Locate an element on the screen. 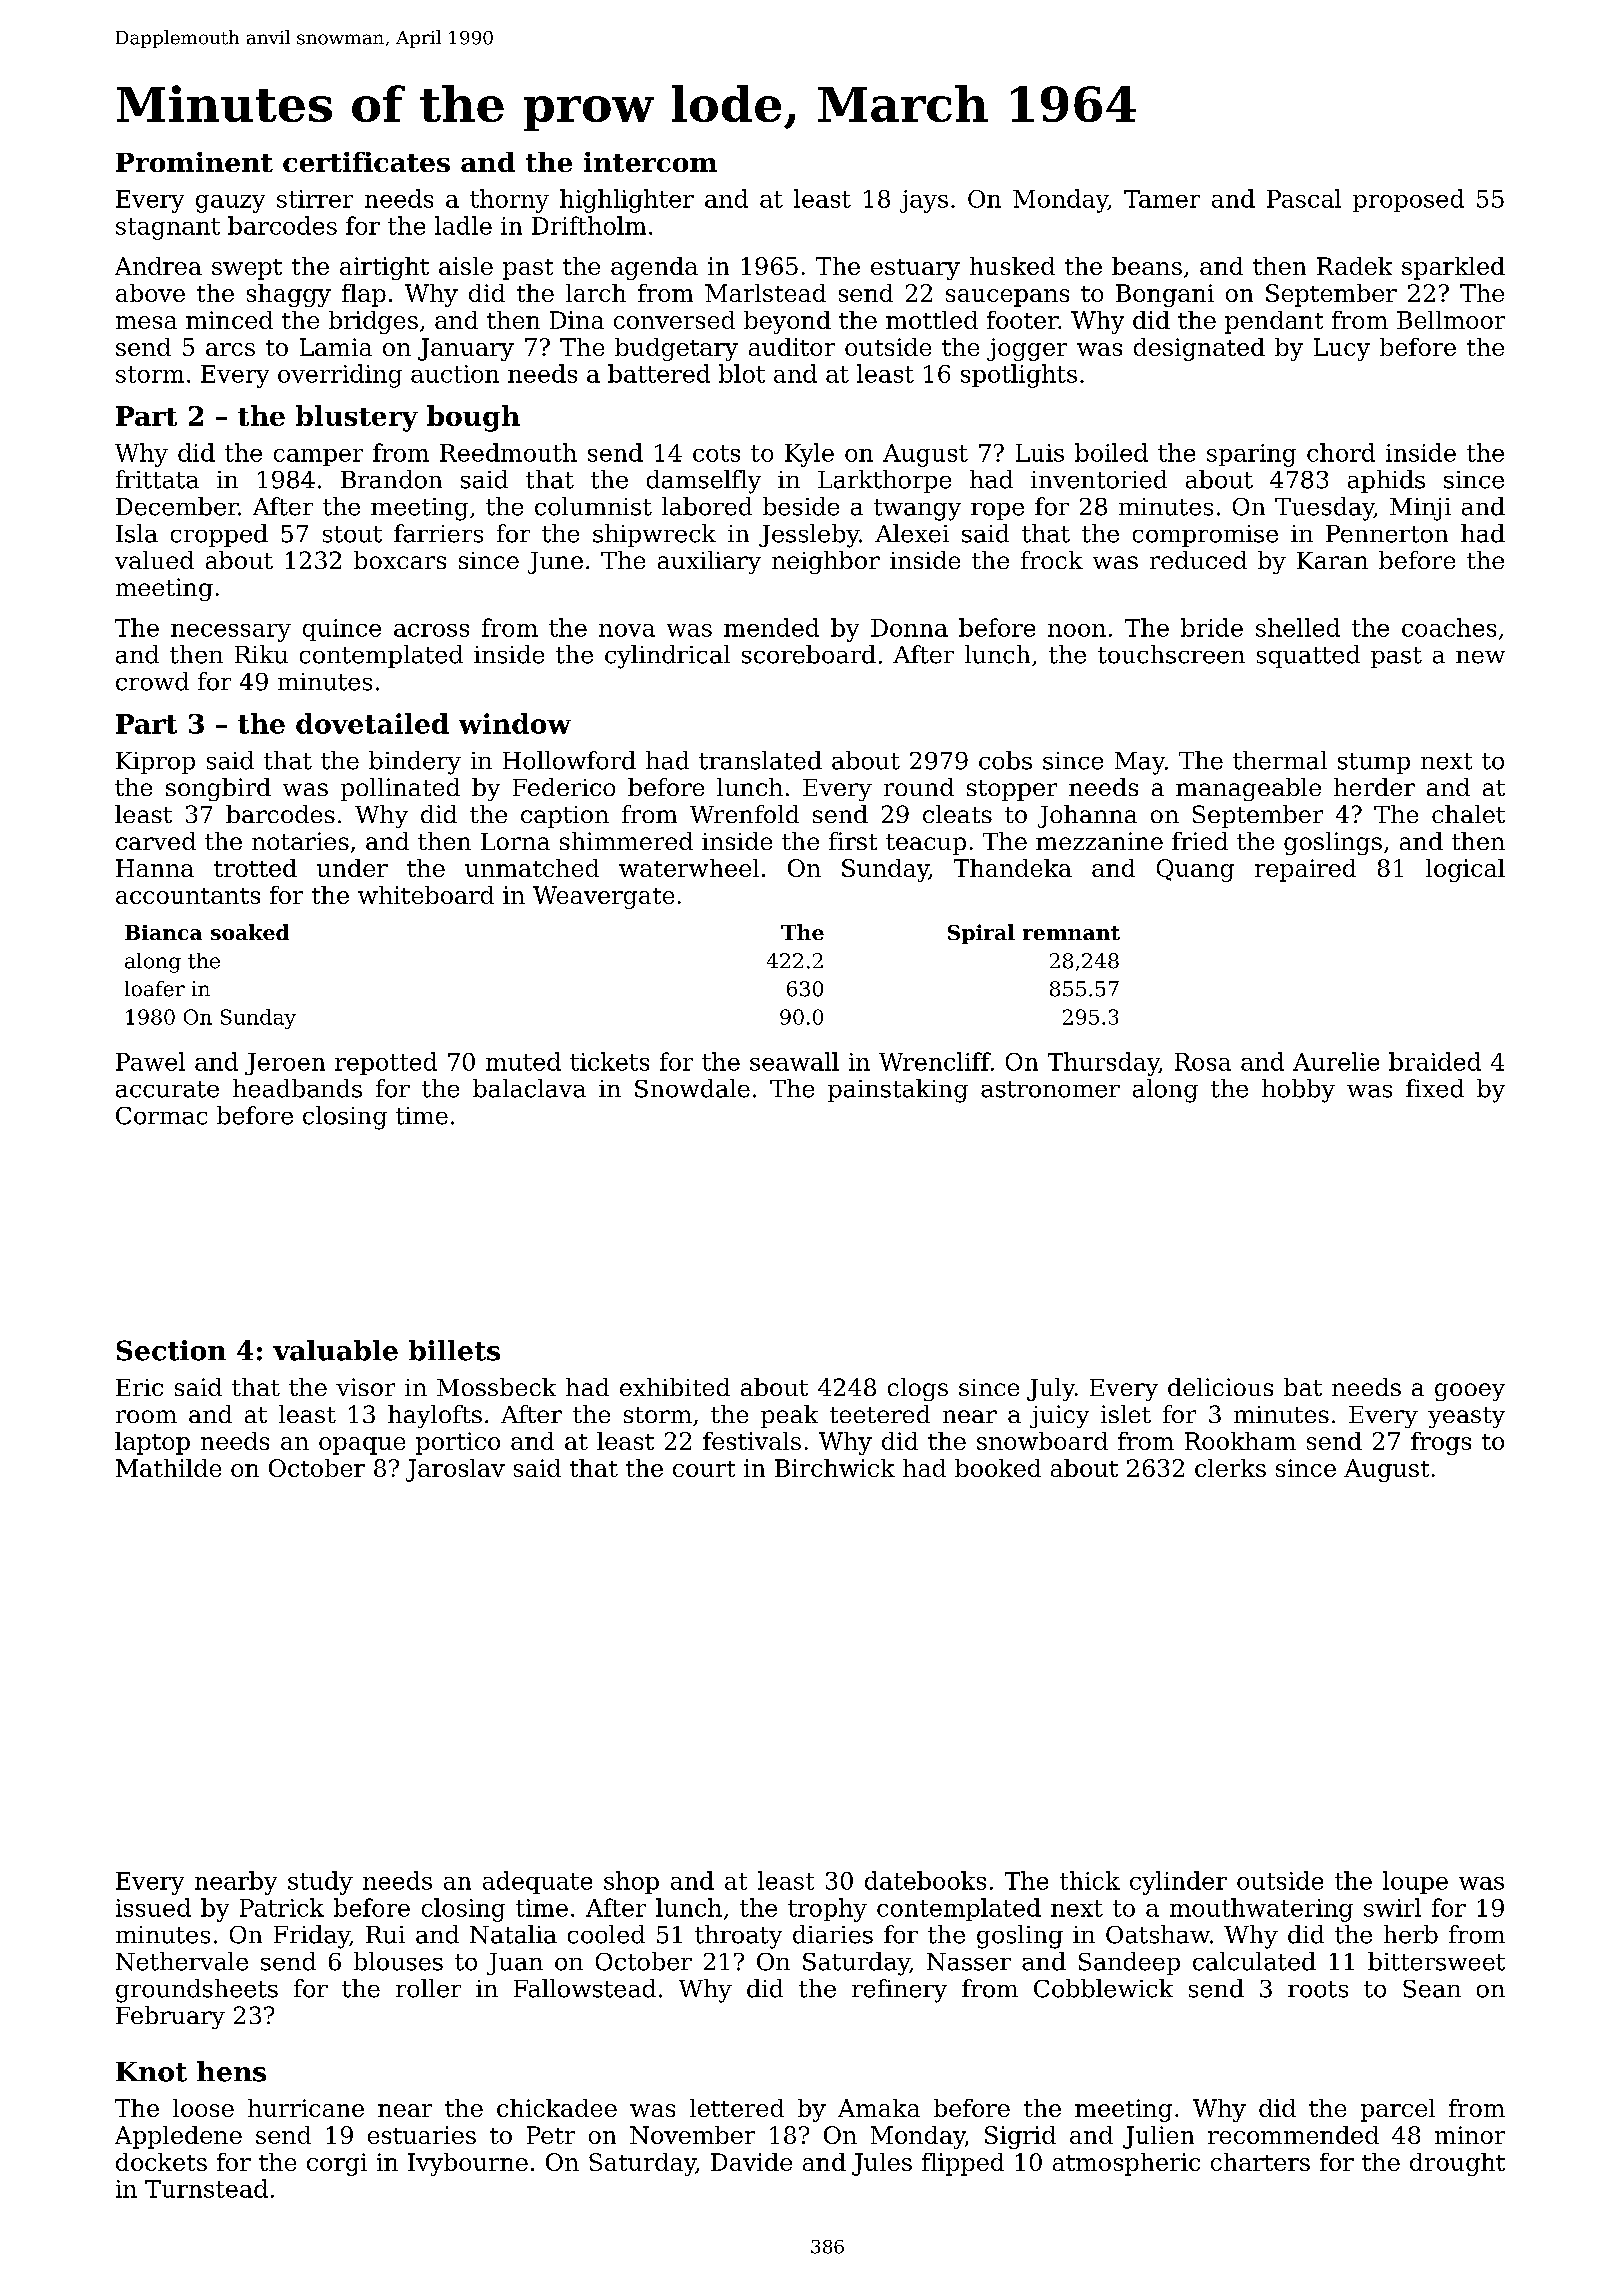 The width and height of the screenshot is (1620, 2292). adequate is located at coordinates (537, 1882).
